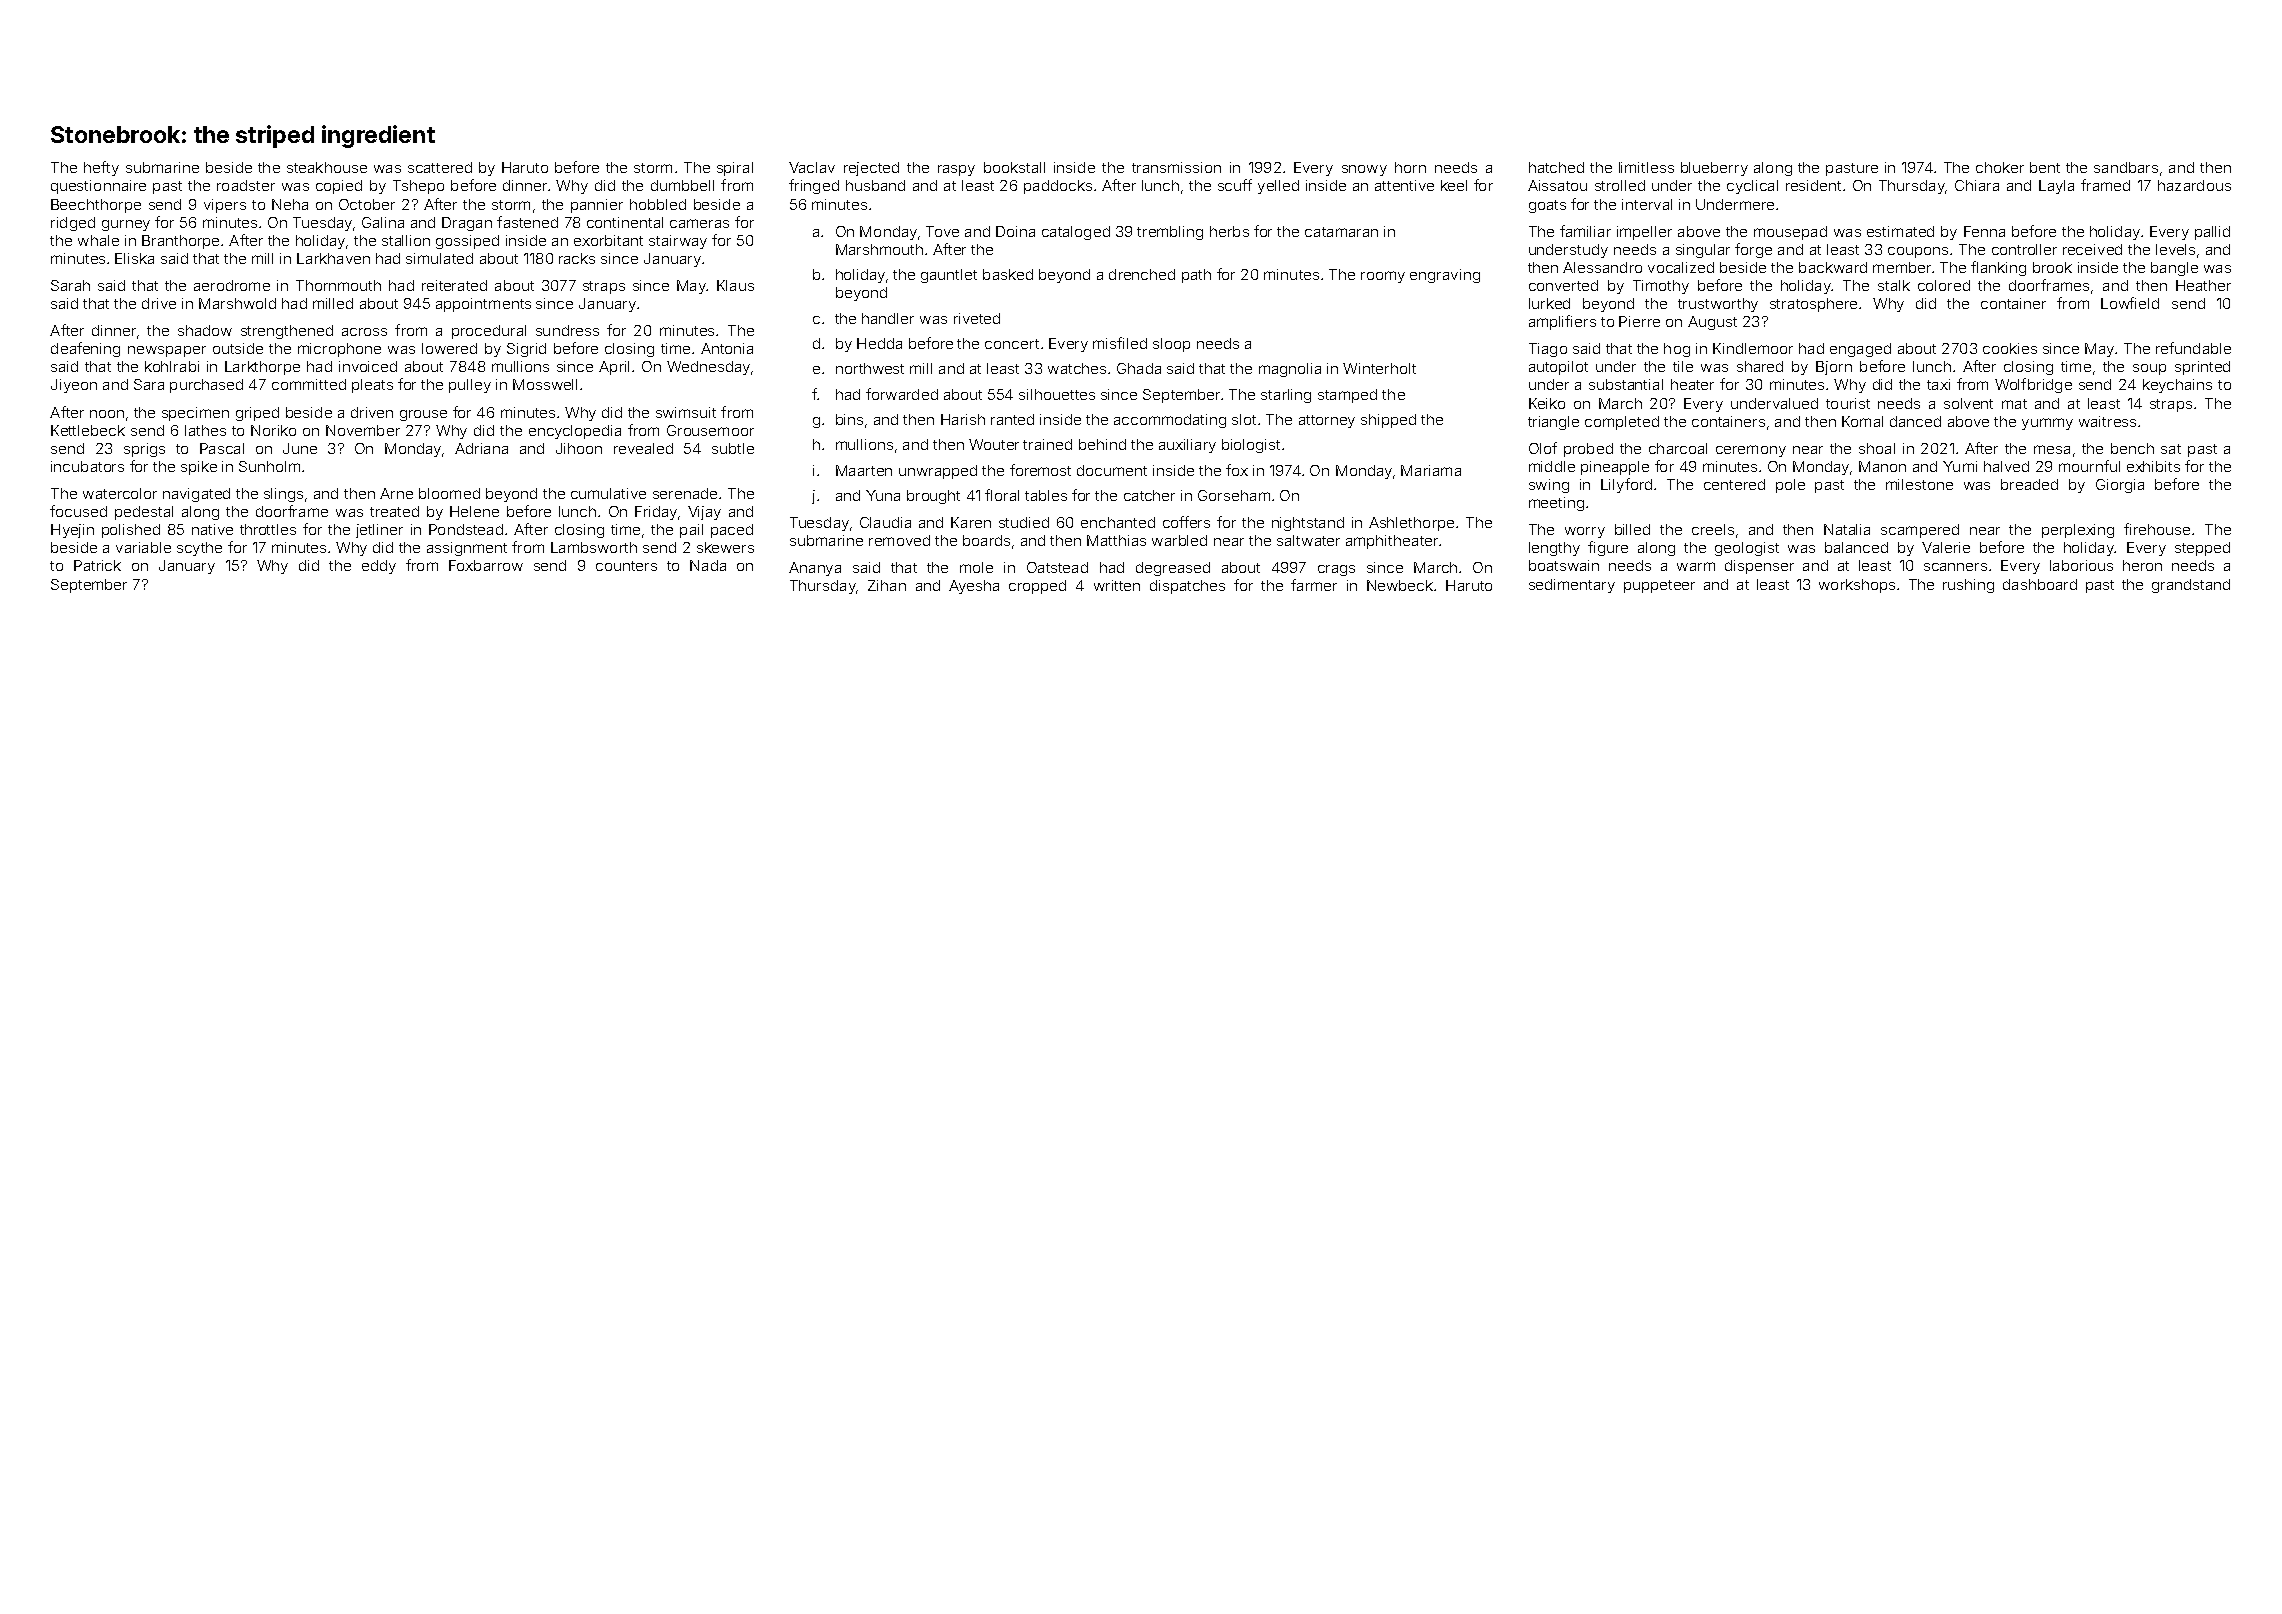  Describe the element at coordinates (126, 225) in the page. I see `gurney` at that location.
